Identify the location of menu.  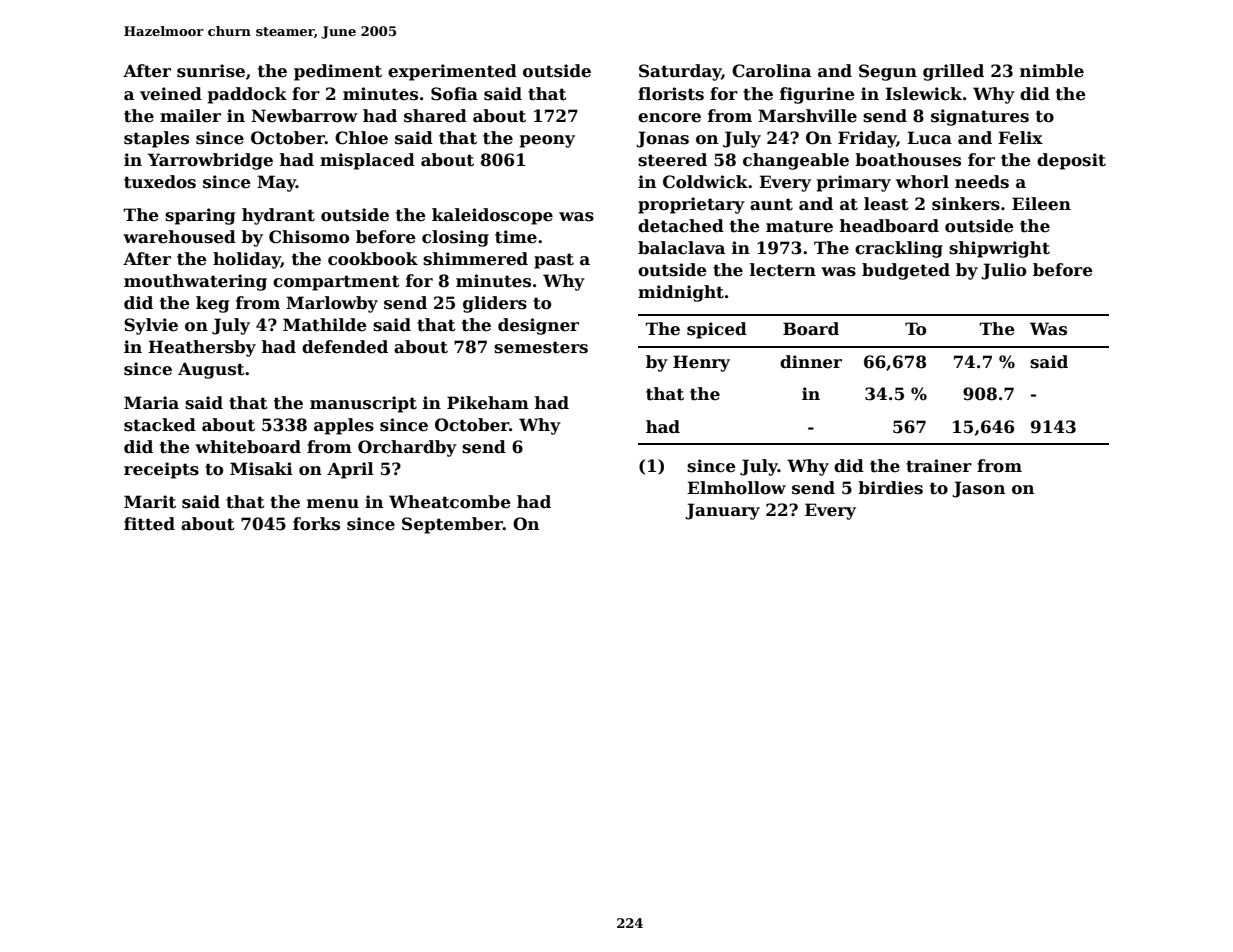
(333, 504).
